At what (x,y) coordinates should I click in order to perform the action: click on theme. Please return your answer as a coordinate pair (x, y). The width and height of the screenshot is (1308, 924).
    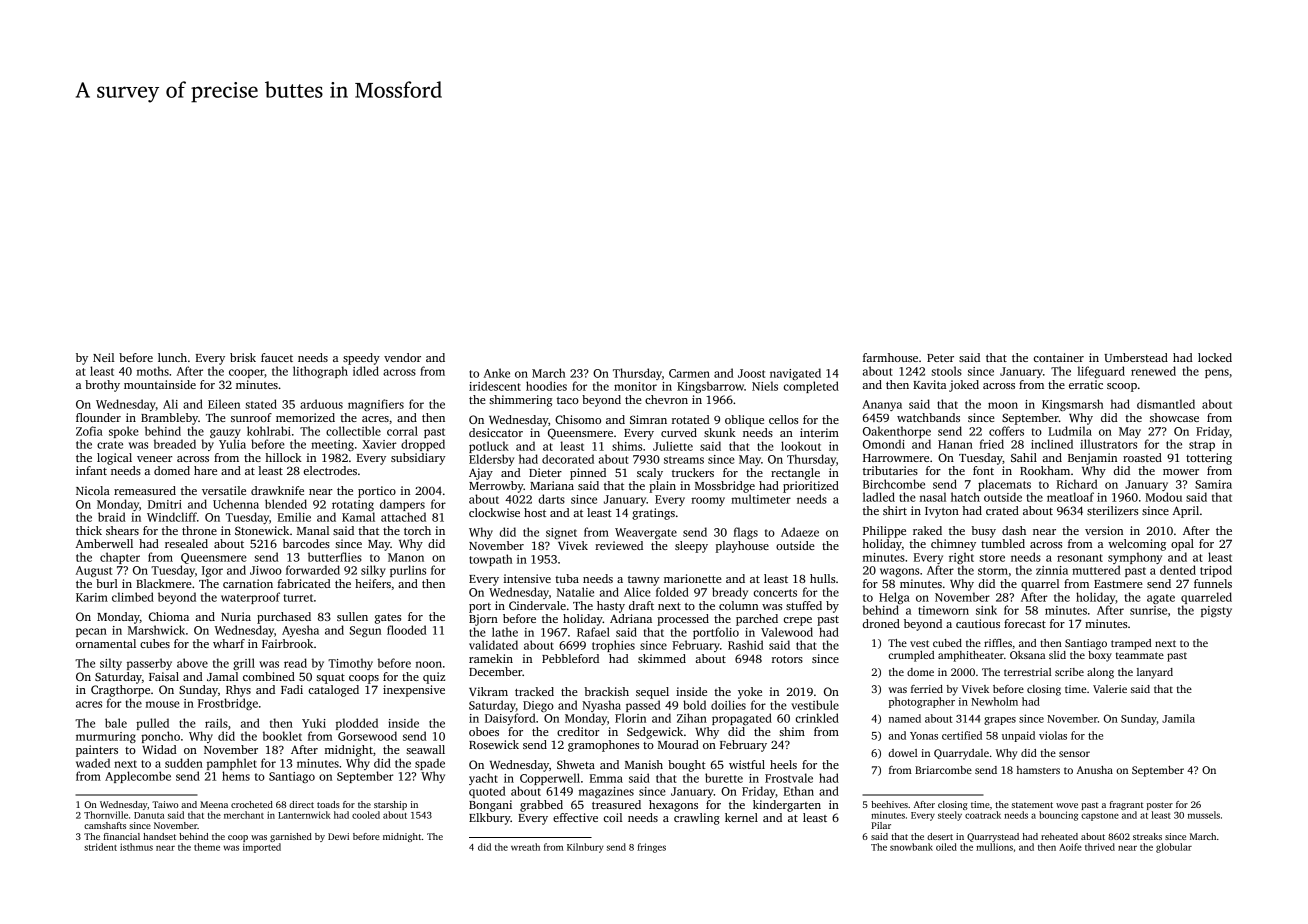
    Looking at the image, I should click on (207, 847).
